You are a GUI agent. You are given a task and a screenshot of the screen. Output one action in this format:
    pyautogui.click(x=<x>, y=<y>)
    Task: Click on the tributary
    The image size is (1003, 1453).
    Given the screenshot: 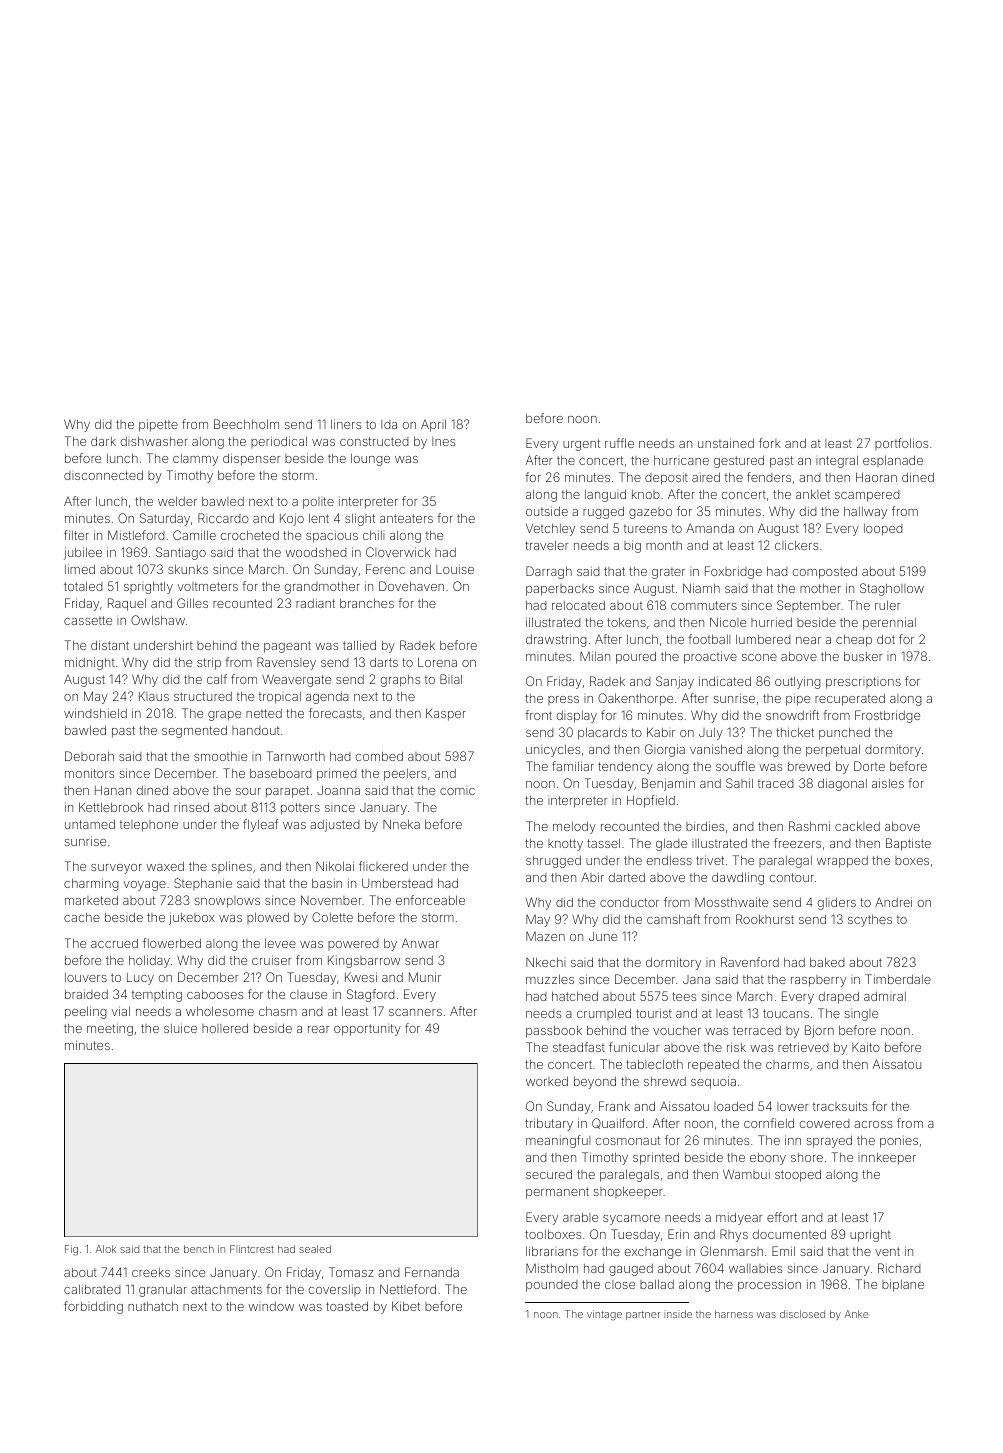 What is the action you would take?
    pyautogui.click(x=549, y=1124)
